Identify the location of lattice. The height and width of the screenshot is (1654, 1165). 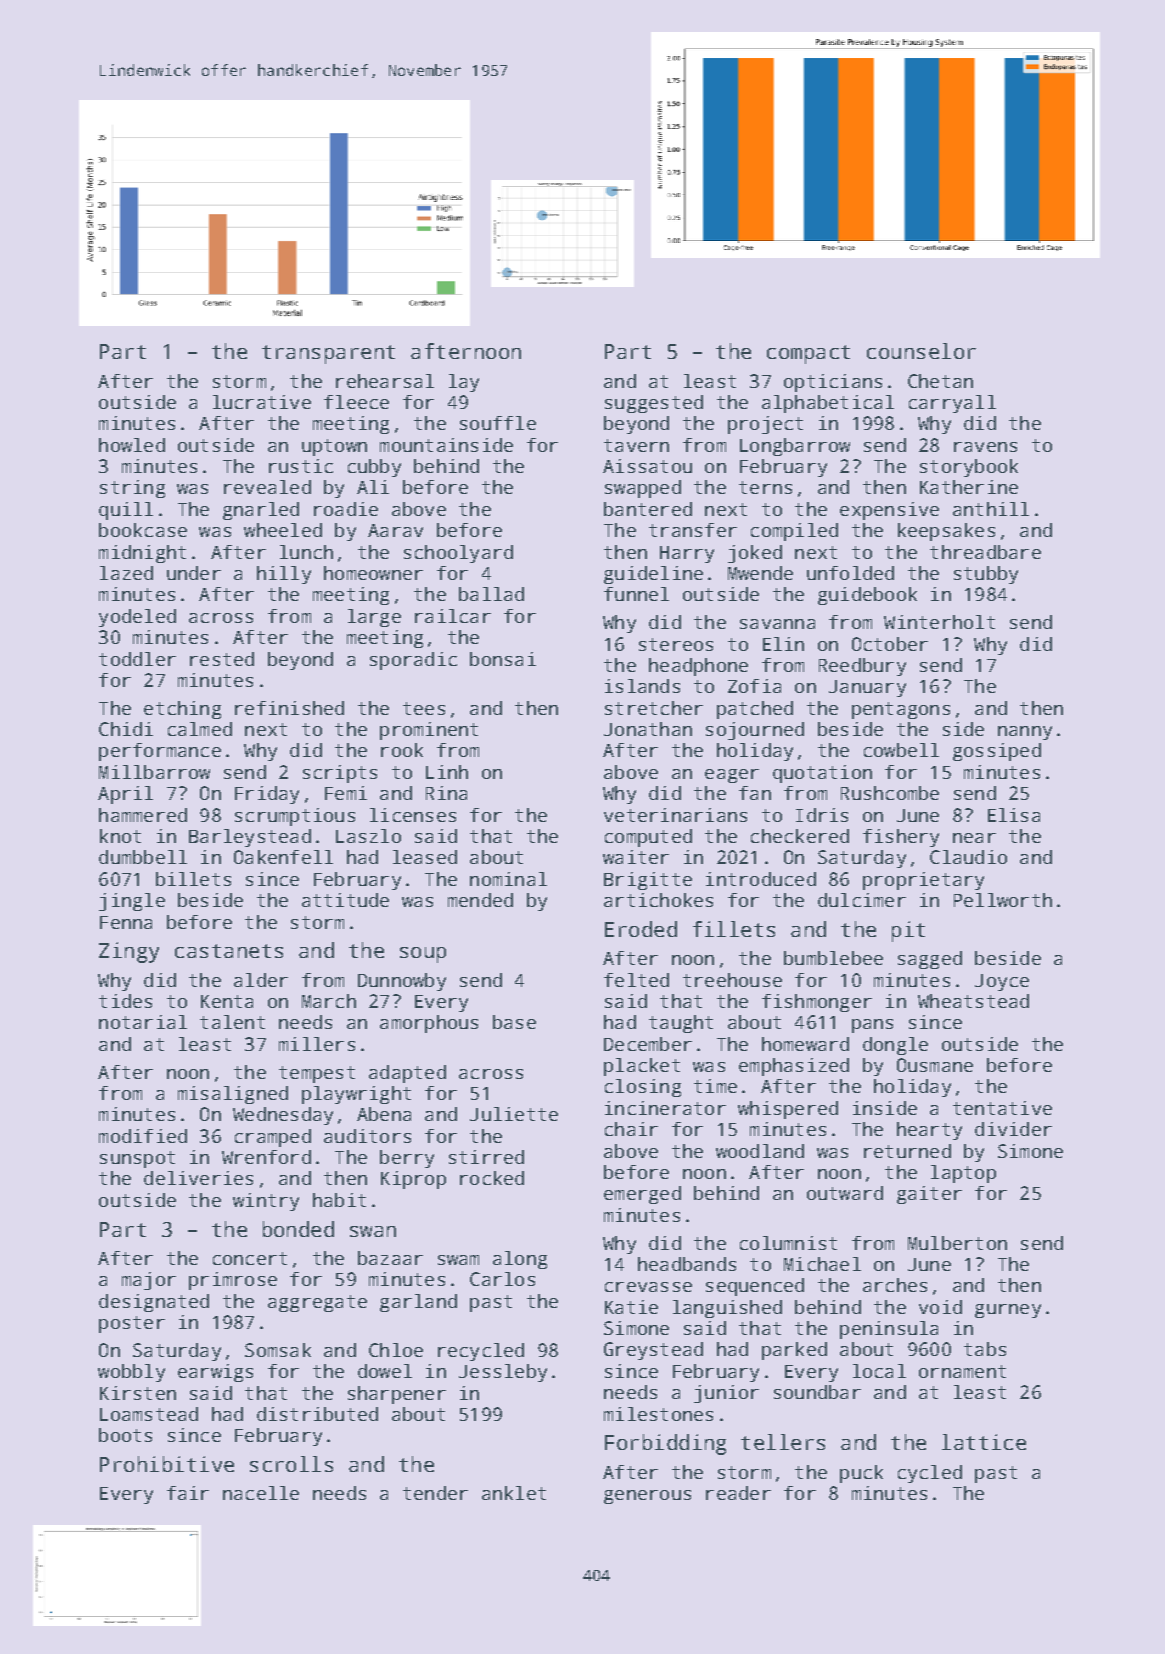
(984, 1442).
